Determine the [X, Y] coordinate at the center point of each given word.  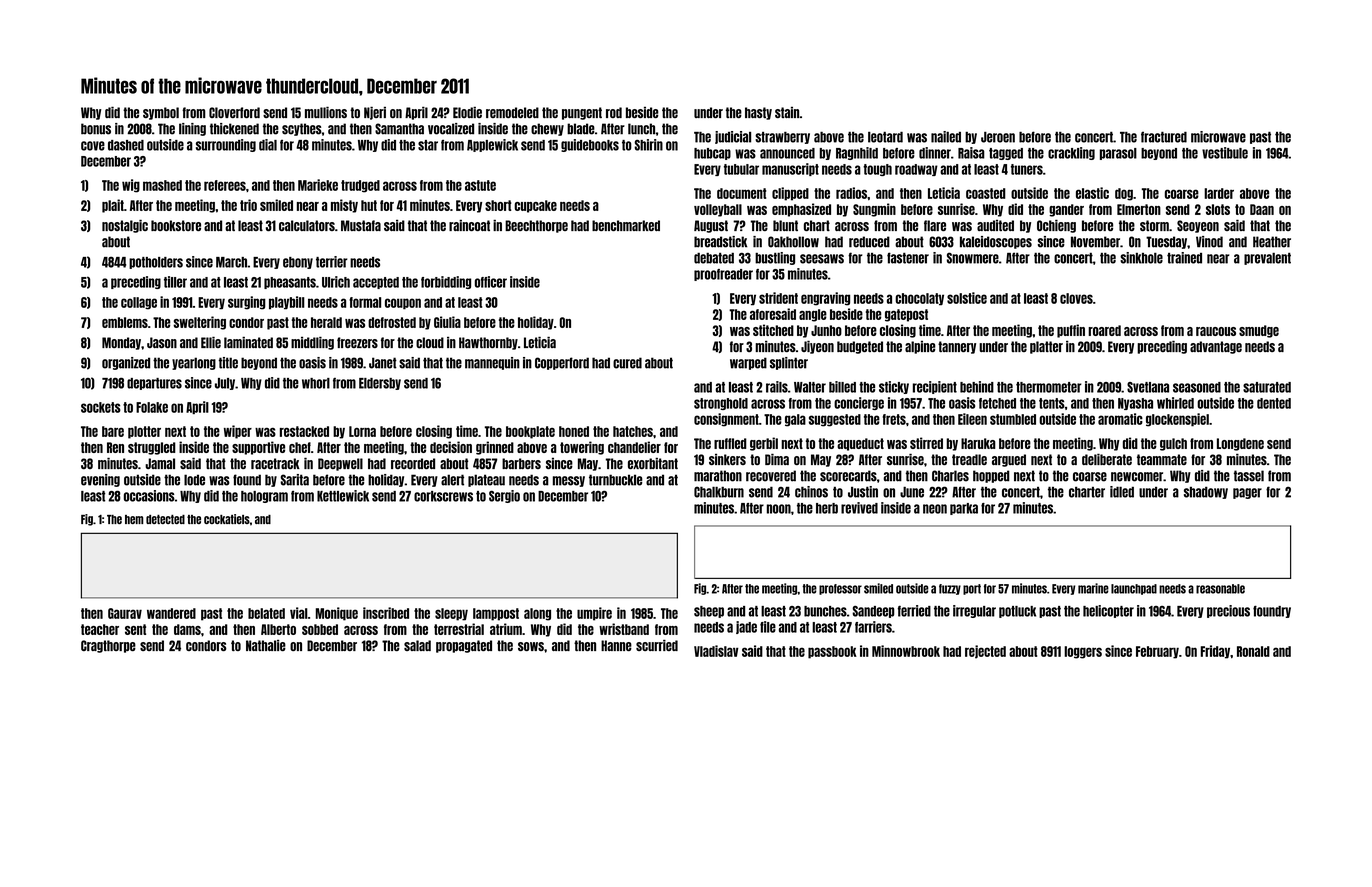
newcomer [1137, 477]
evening [100, 480]
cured [627, 363]
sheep [709, 612]
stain [787, 112]
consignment [726, 420]
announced [787, 153]
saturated [1267, 387]
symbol [161, 113]
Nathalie [266, 645]
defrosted [392, 322]
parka [964, 509]
